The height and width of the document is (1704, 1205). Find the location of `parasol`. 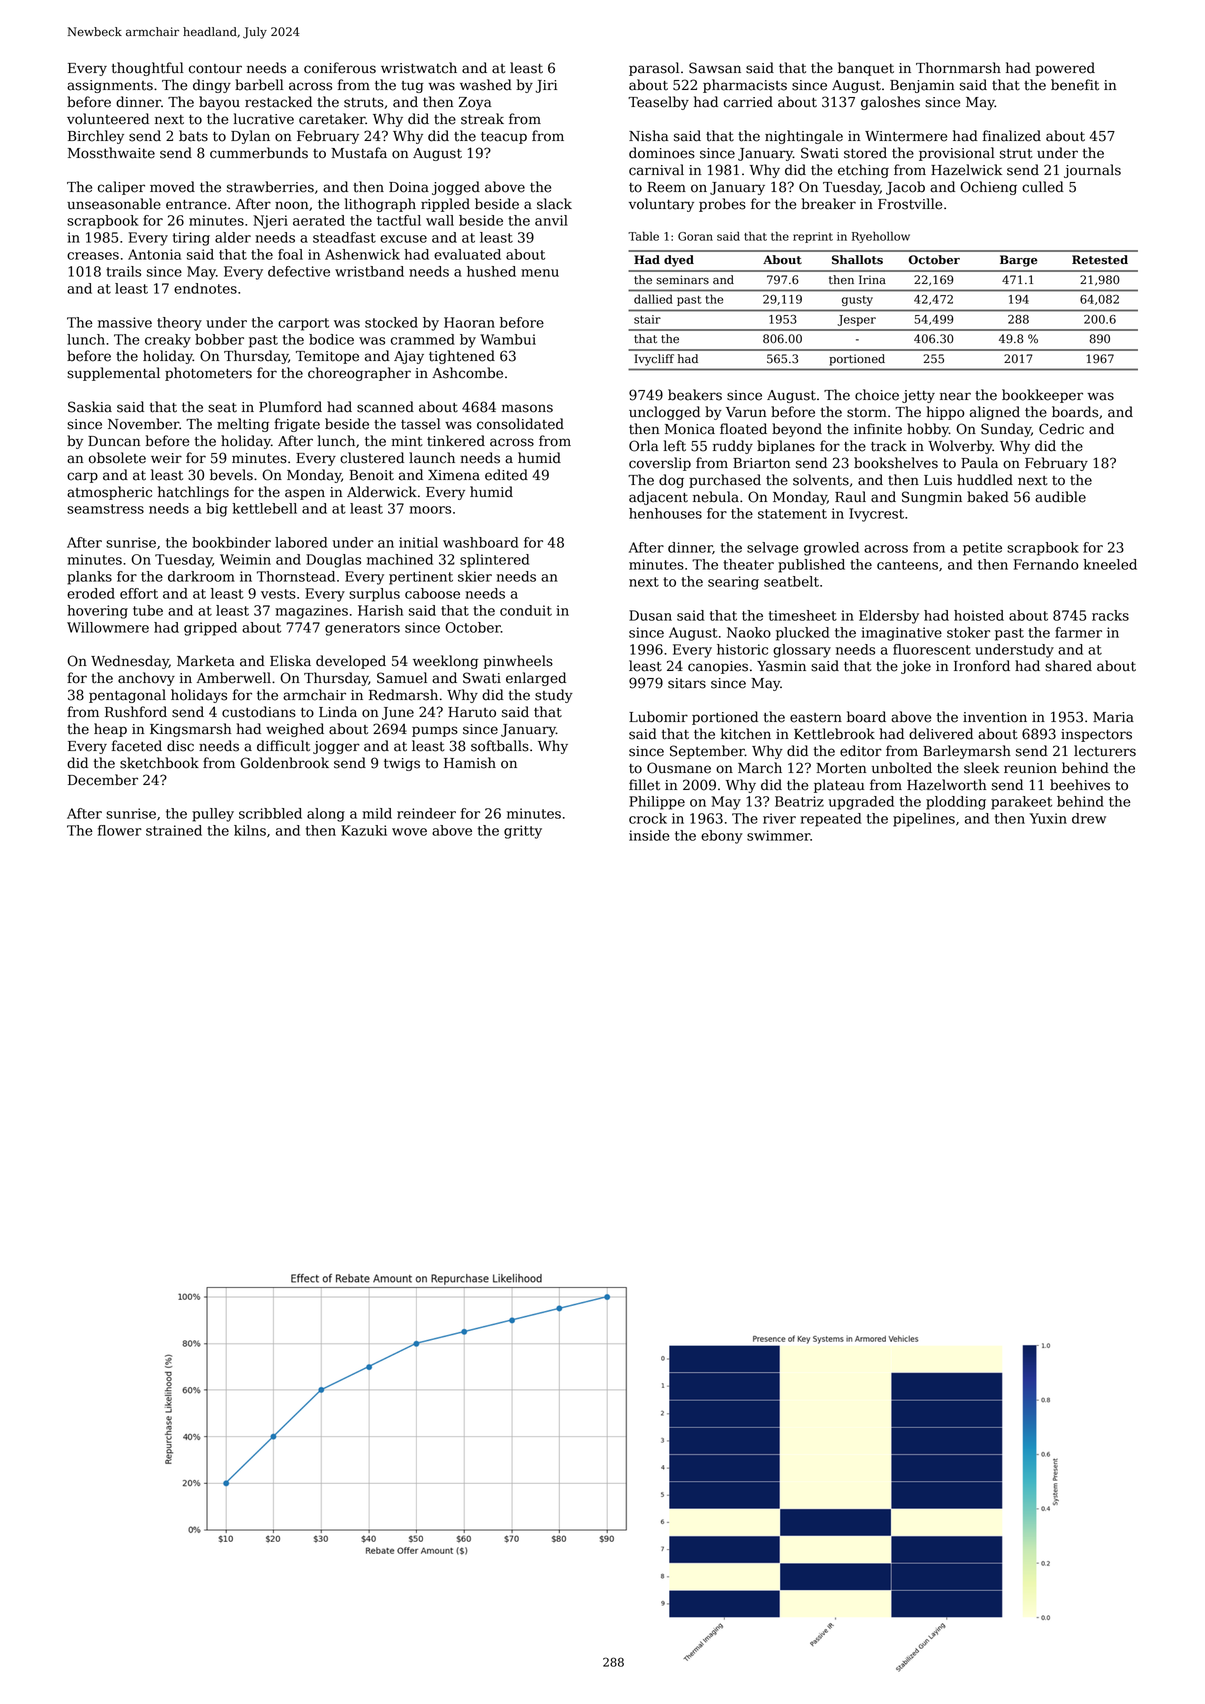

parasol is located at coordinates (654, 69).
